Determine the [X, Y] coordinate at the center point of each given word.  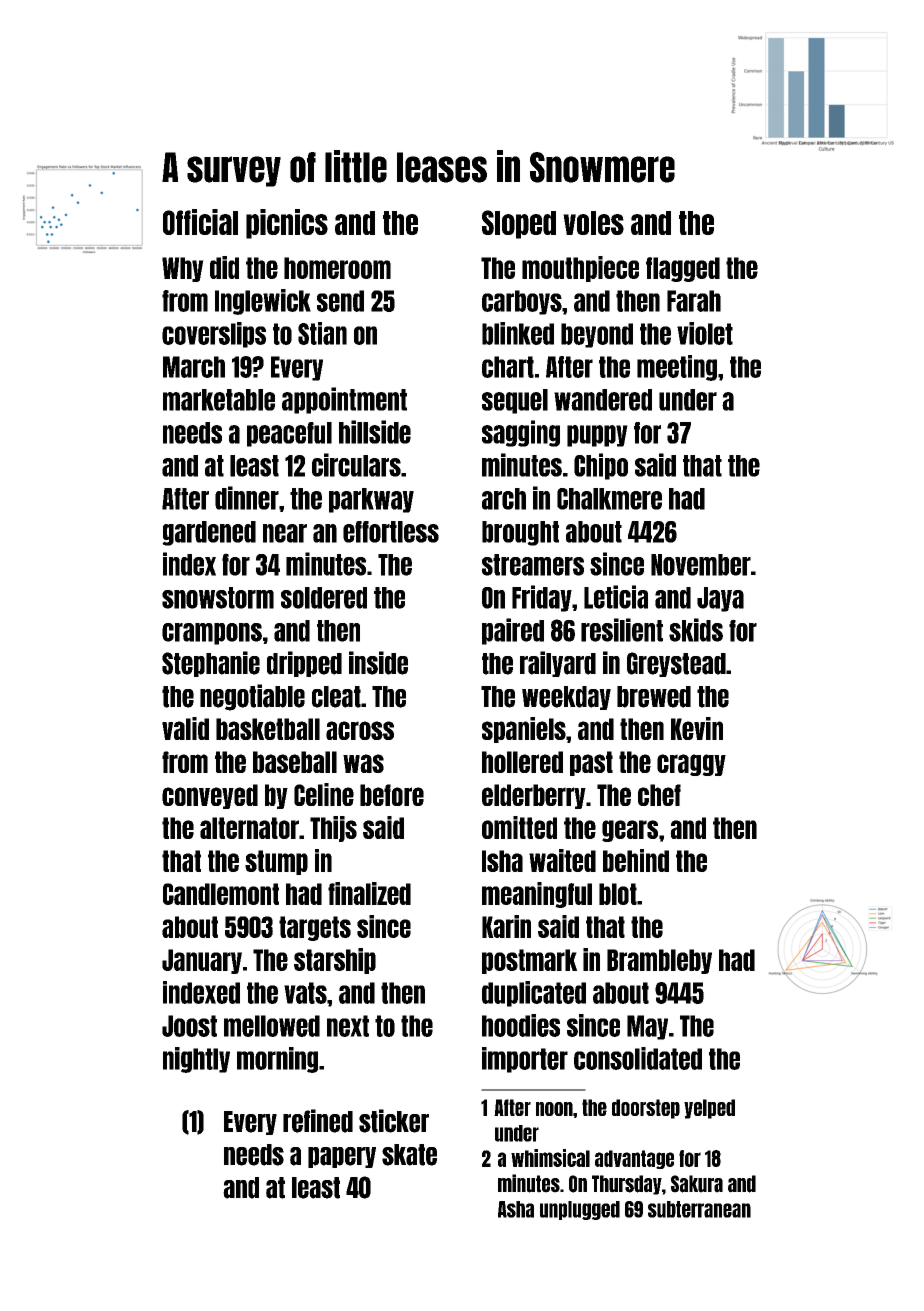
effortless [391, 532]
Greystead [676, 664]
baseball [295, 762]
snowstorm [218, 598]
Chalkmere [609, 499]
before [392, 795]
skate [409, 1155]
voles [593, 223]
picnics [287, 224]
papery [342, 1157]
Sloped [519, 224]
